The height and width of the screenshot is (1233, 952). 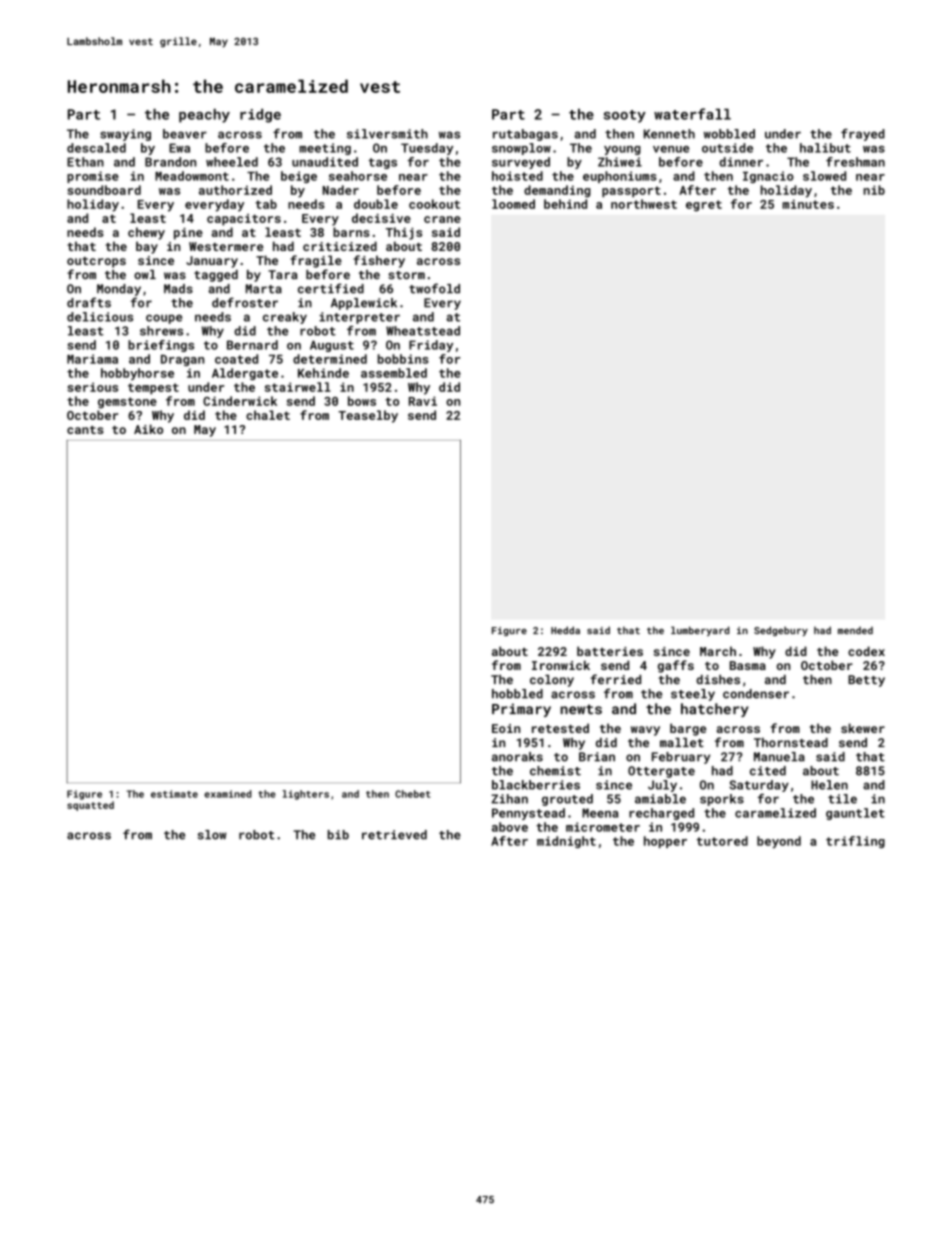 What do you see at coordinates (620, 177) in the screenshot?
I see `euphoniums` at bounding box center [620, 177].
